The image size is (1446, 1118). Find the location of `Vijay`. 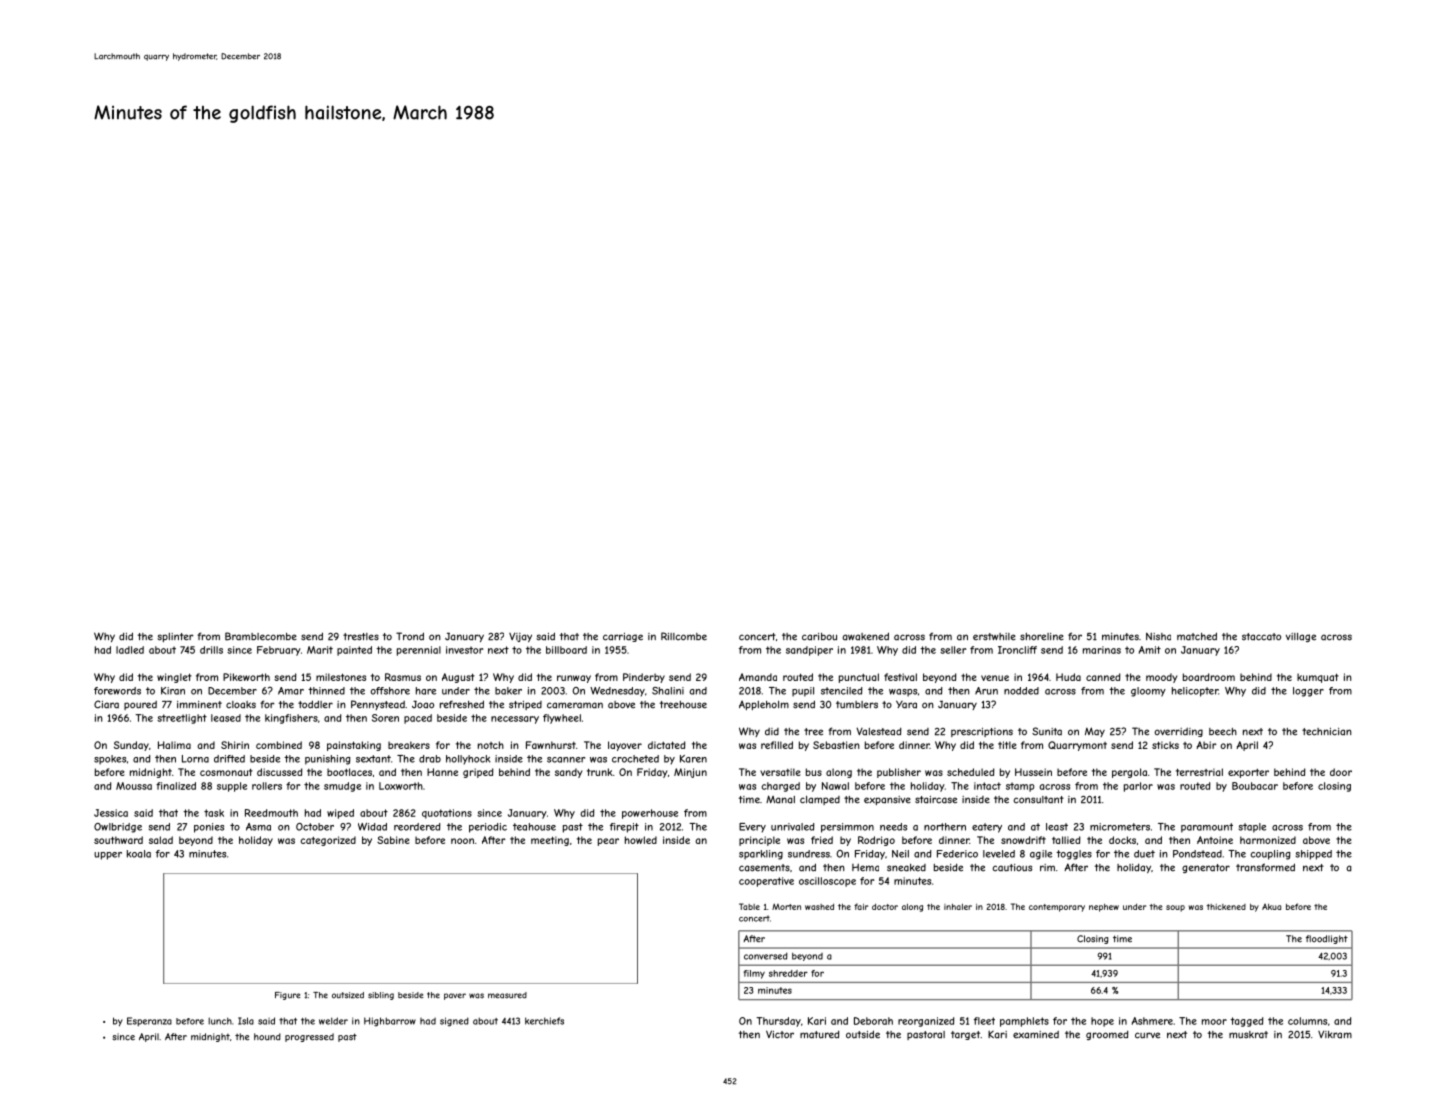

Vijay is located at coordinates (520, 637).
